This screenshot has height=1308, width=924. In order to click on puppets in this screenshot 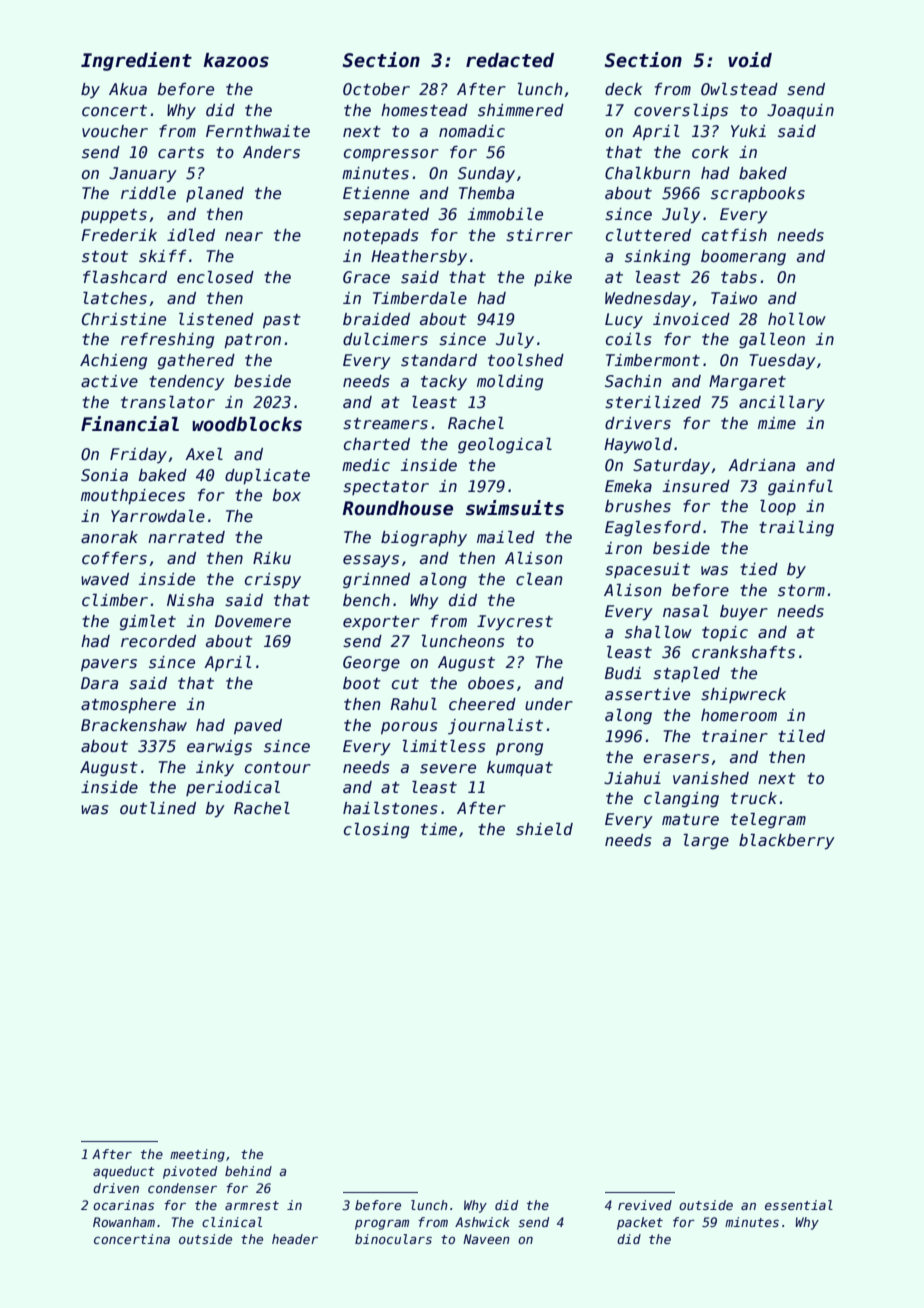, I will do `click(114, 216)`.
